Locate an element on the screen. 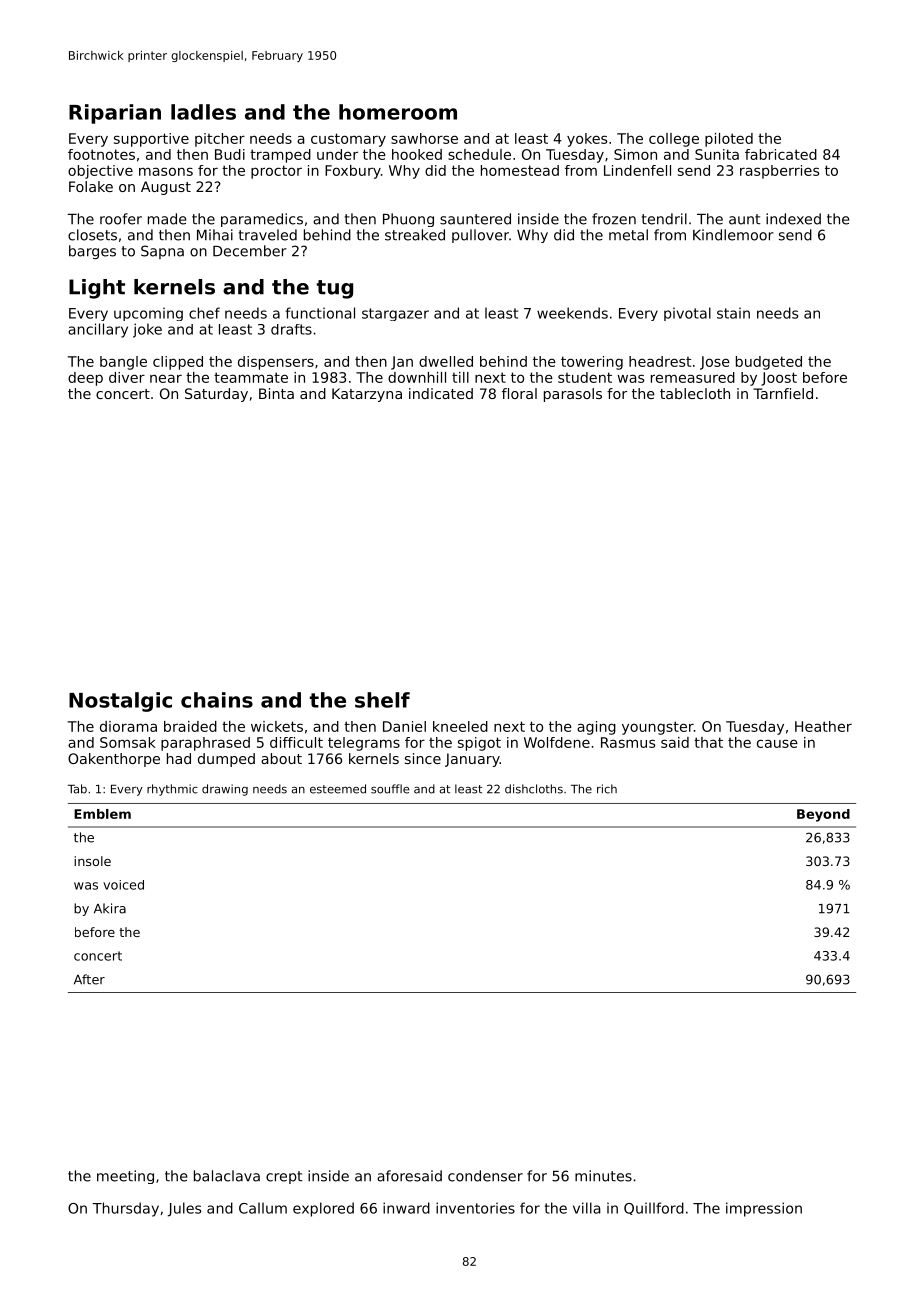 The height and width of the screenshot is (1308, 924). Beyond is located at coordinates (823, 815).
